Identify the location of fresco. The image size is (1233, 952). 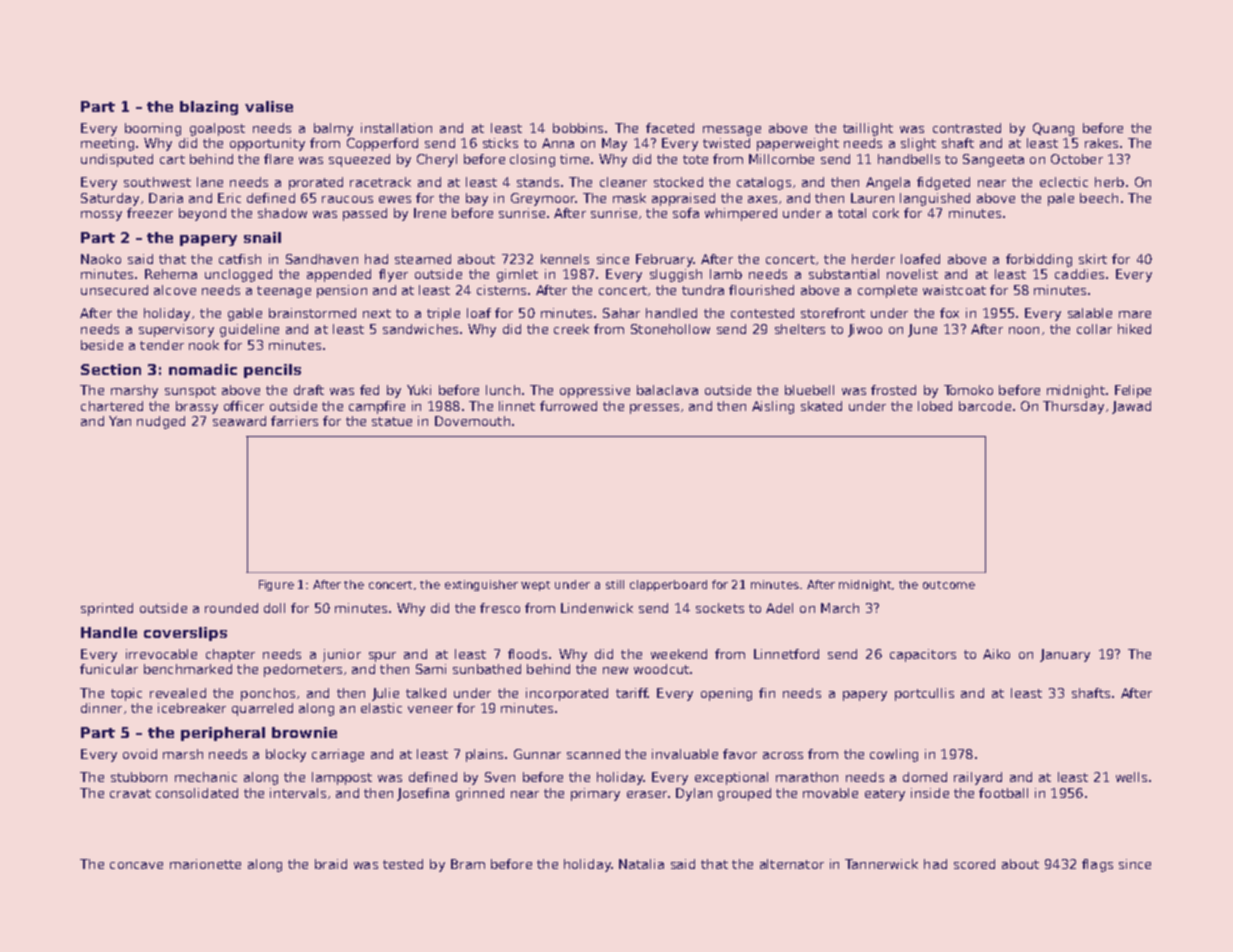
(500, 608).
